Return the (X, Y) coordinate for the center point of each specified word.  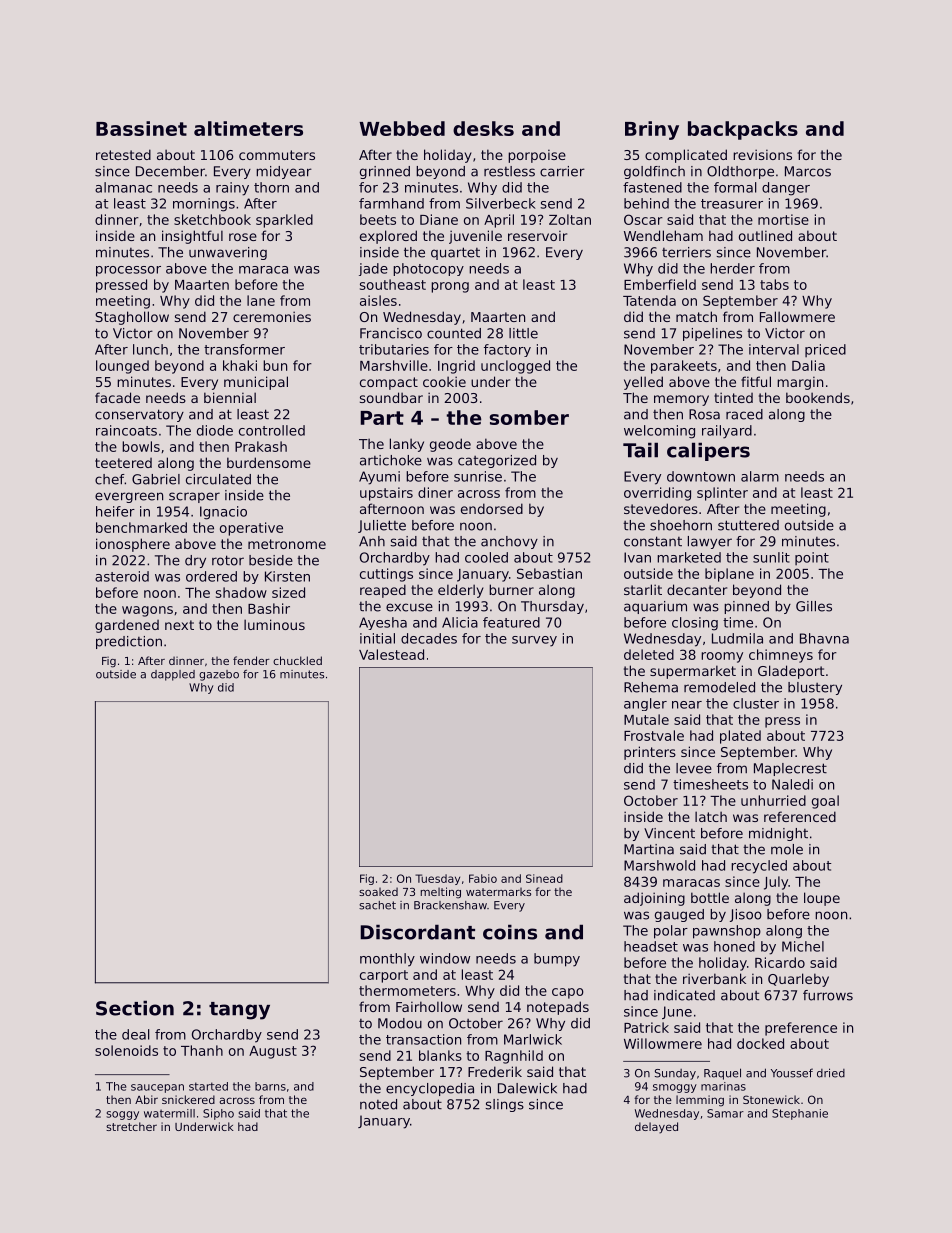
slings (504, 1105)
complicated (686, 156)
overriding (657, 494)
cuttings (386, 575)
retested (123, 154)
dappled (173, 675)
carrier (562, 171)
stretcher (131, 1126)
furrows (828, 995)
